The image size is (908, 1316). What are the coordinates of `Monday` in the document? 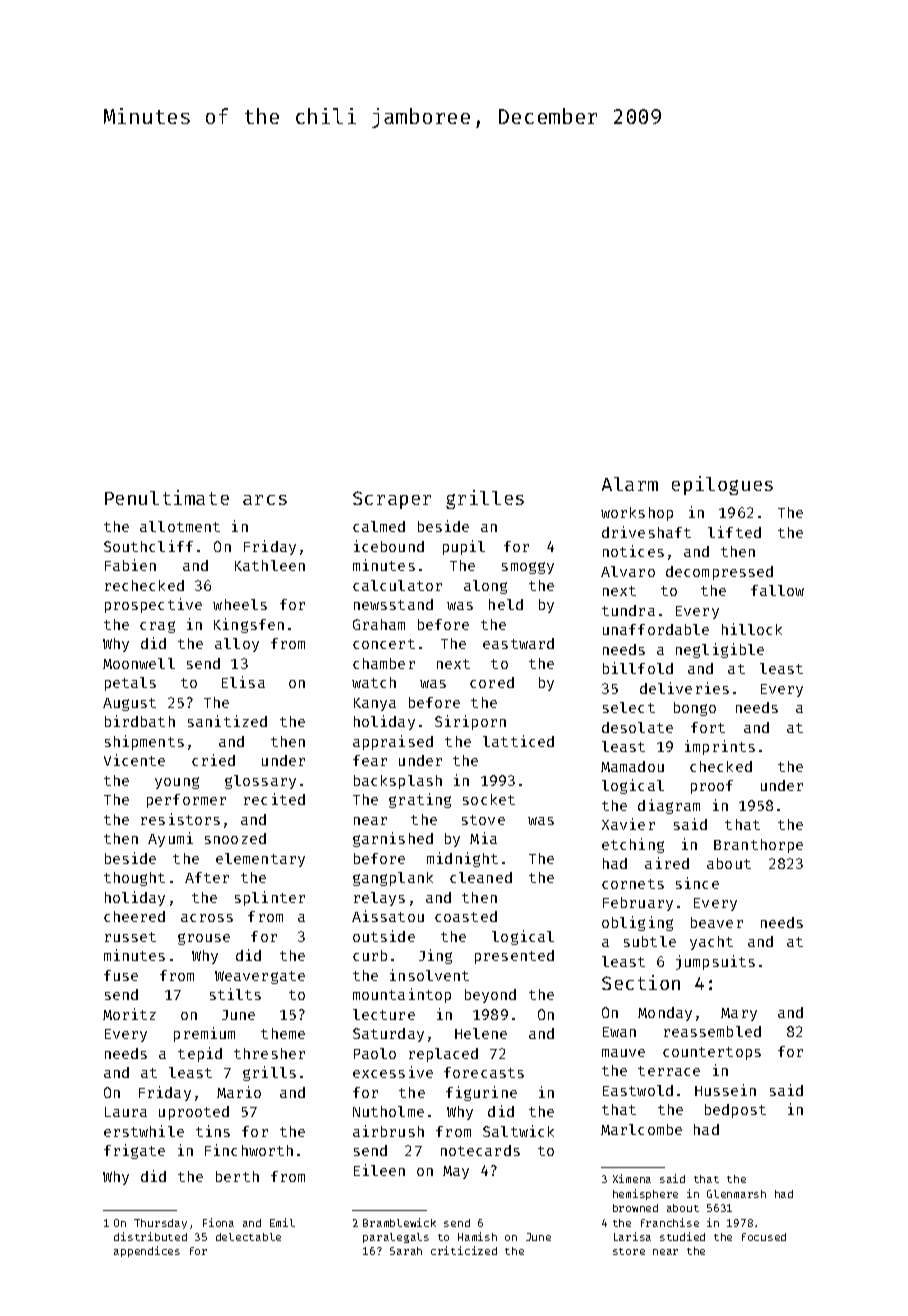 It's located at (665, 1014).
